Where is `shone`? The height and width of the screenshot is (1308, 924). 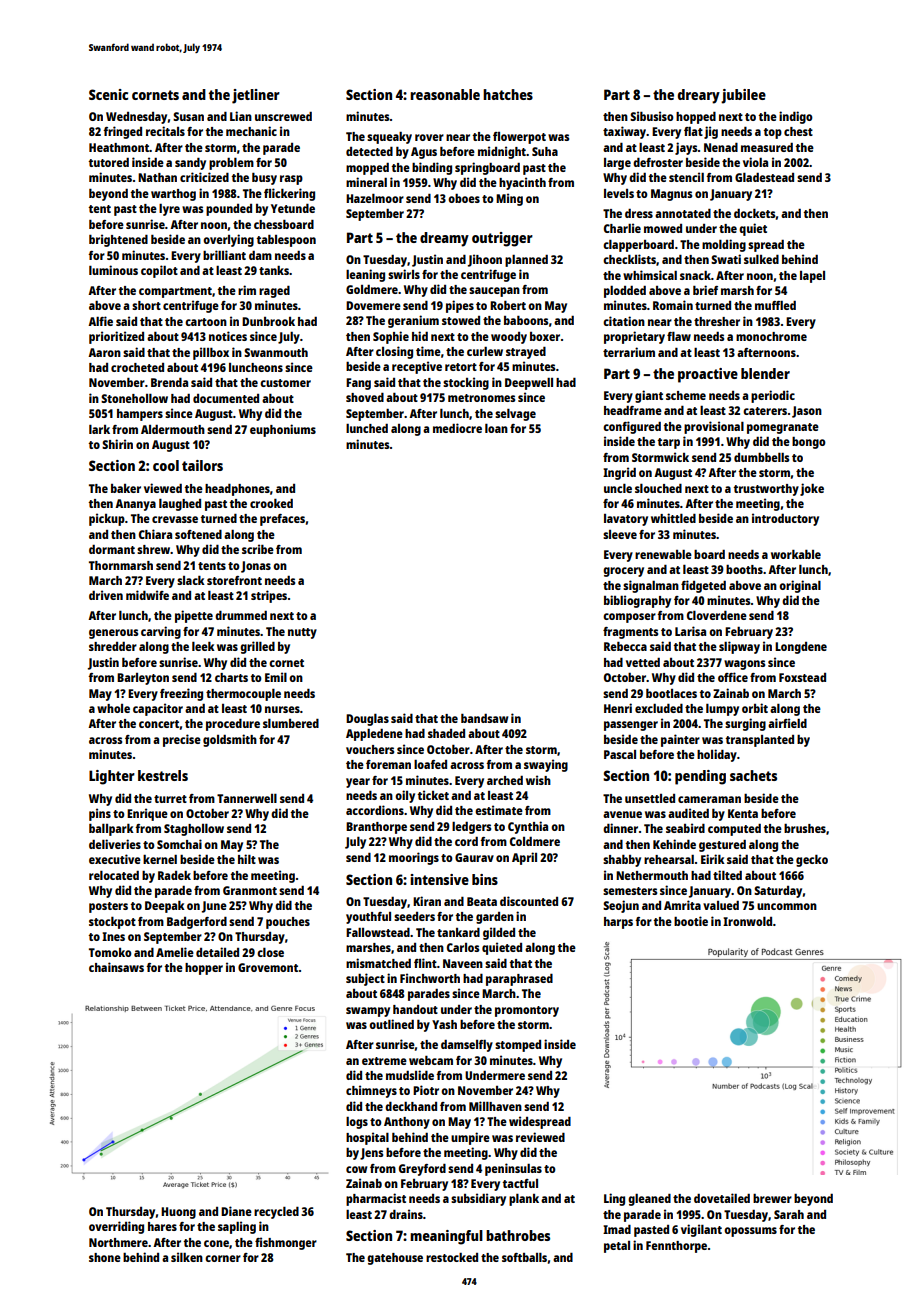 shone is located at coordinates (105, 1257).
